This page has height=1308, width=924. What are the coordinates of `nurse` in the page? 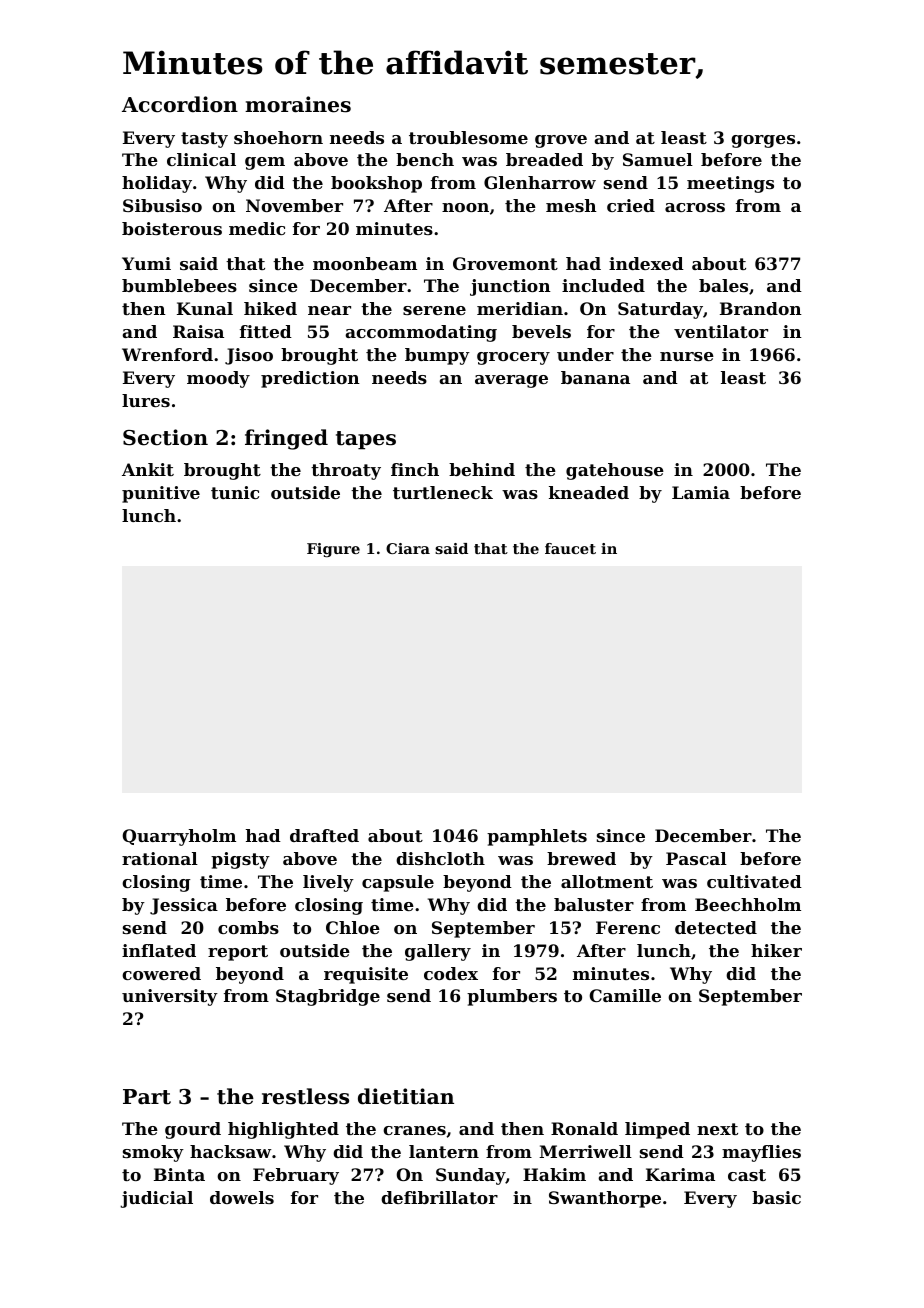 It's located at (687, 356).
